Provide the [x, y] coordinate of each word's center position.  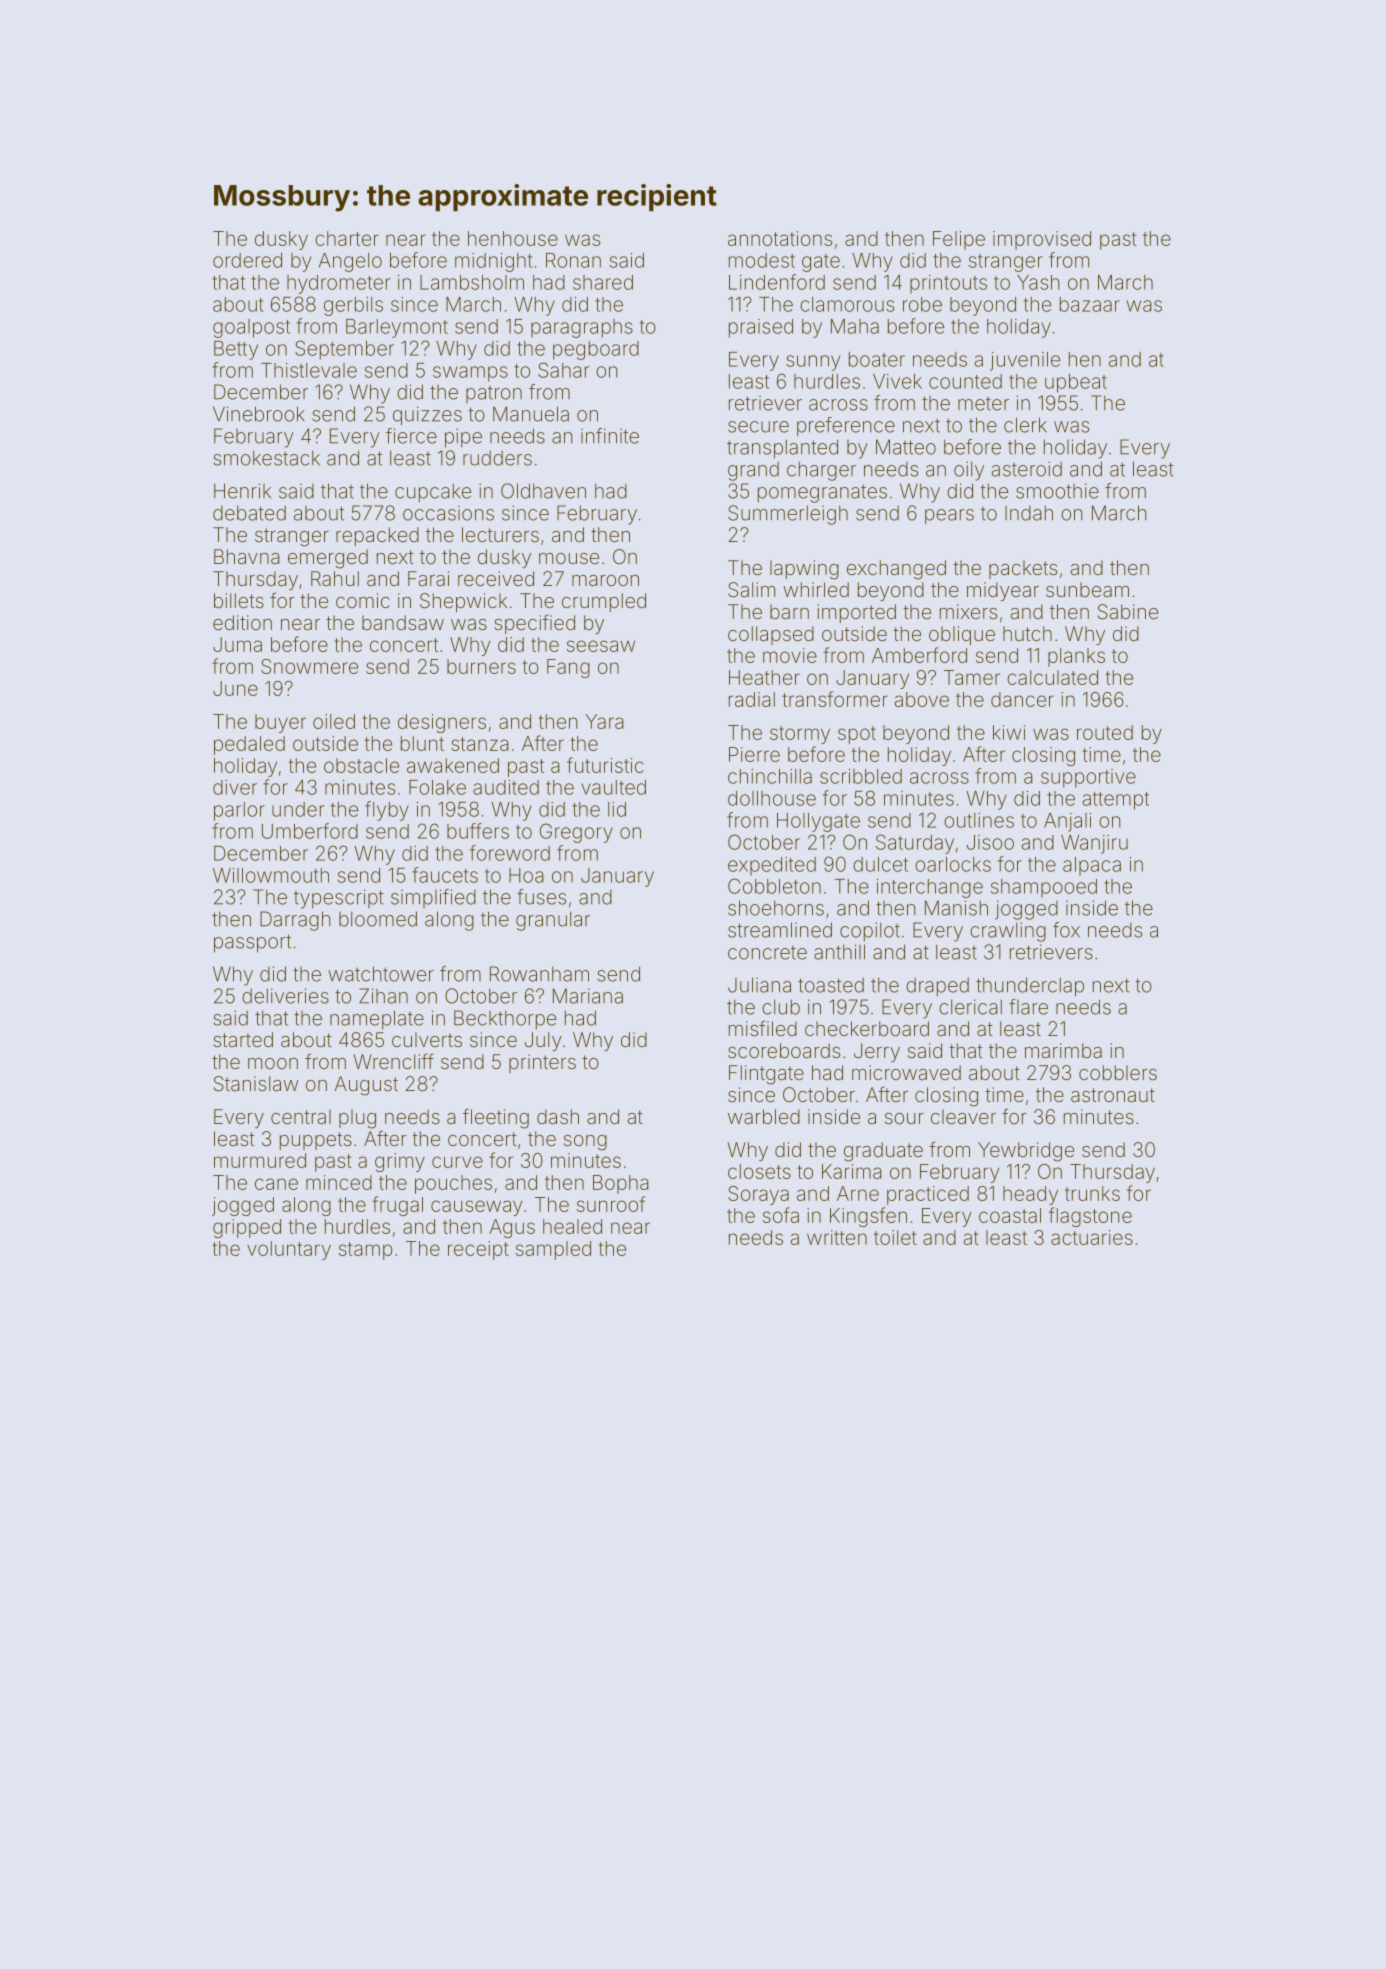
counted [965, 381]
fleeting [496, 1118]
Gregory [576, 833]
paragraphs [582, 328]
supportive [1088, 778]
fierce [411, 436]
